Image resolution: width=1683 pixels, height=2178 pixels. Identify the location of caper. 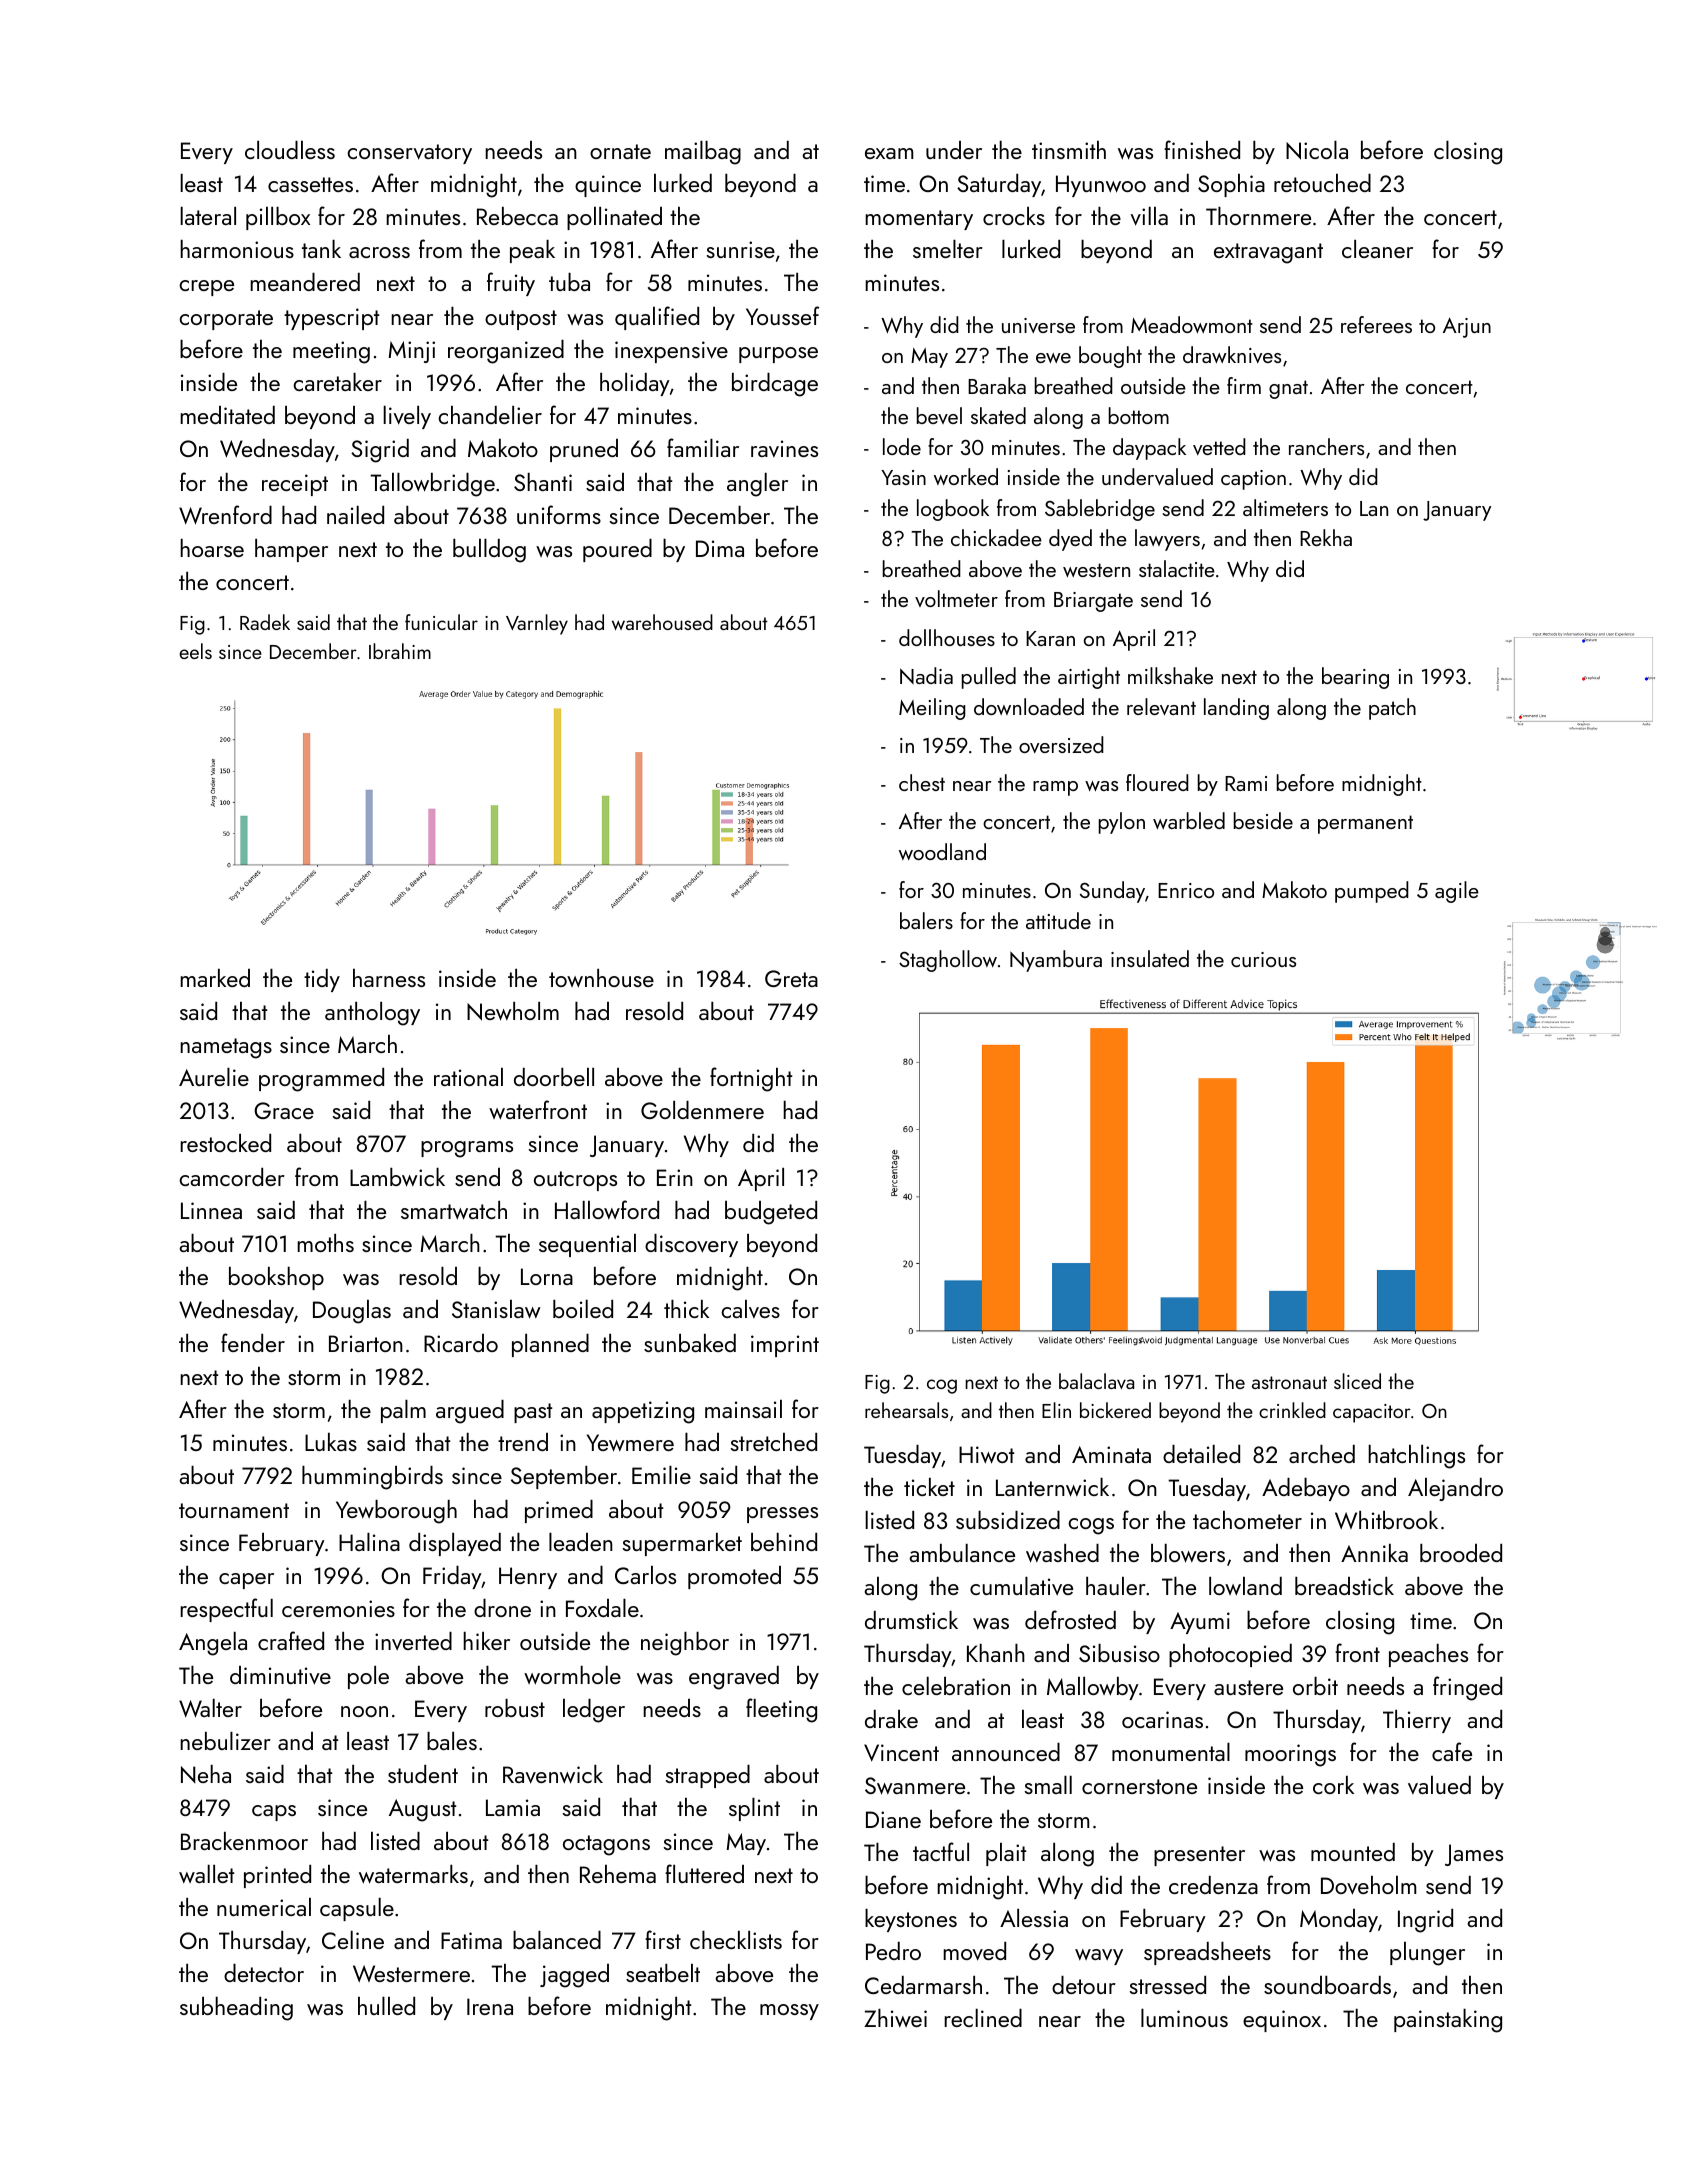
(246, 1581).
